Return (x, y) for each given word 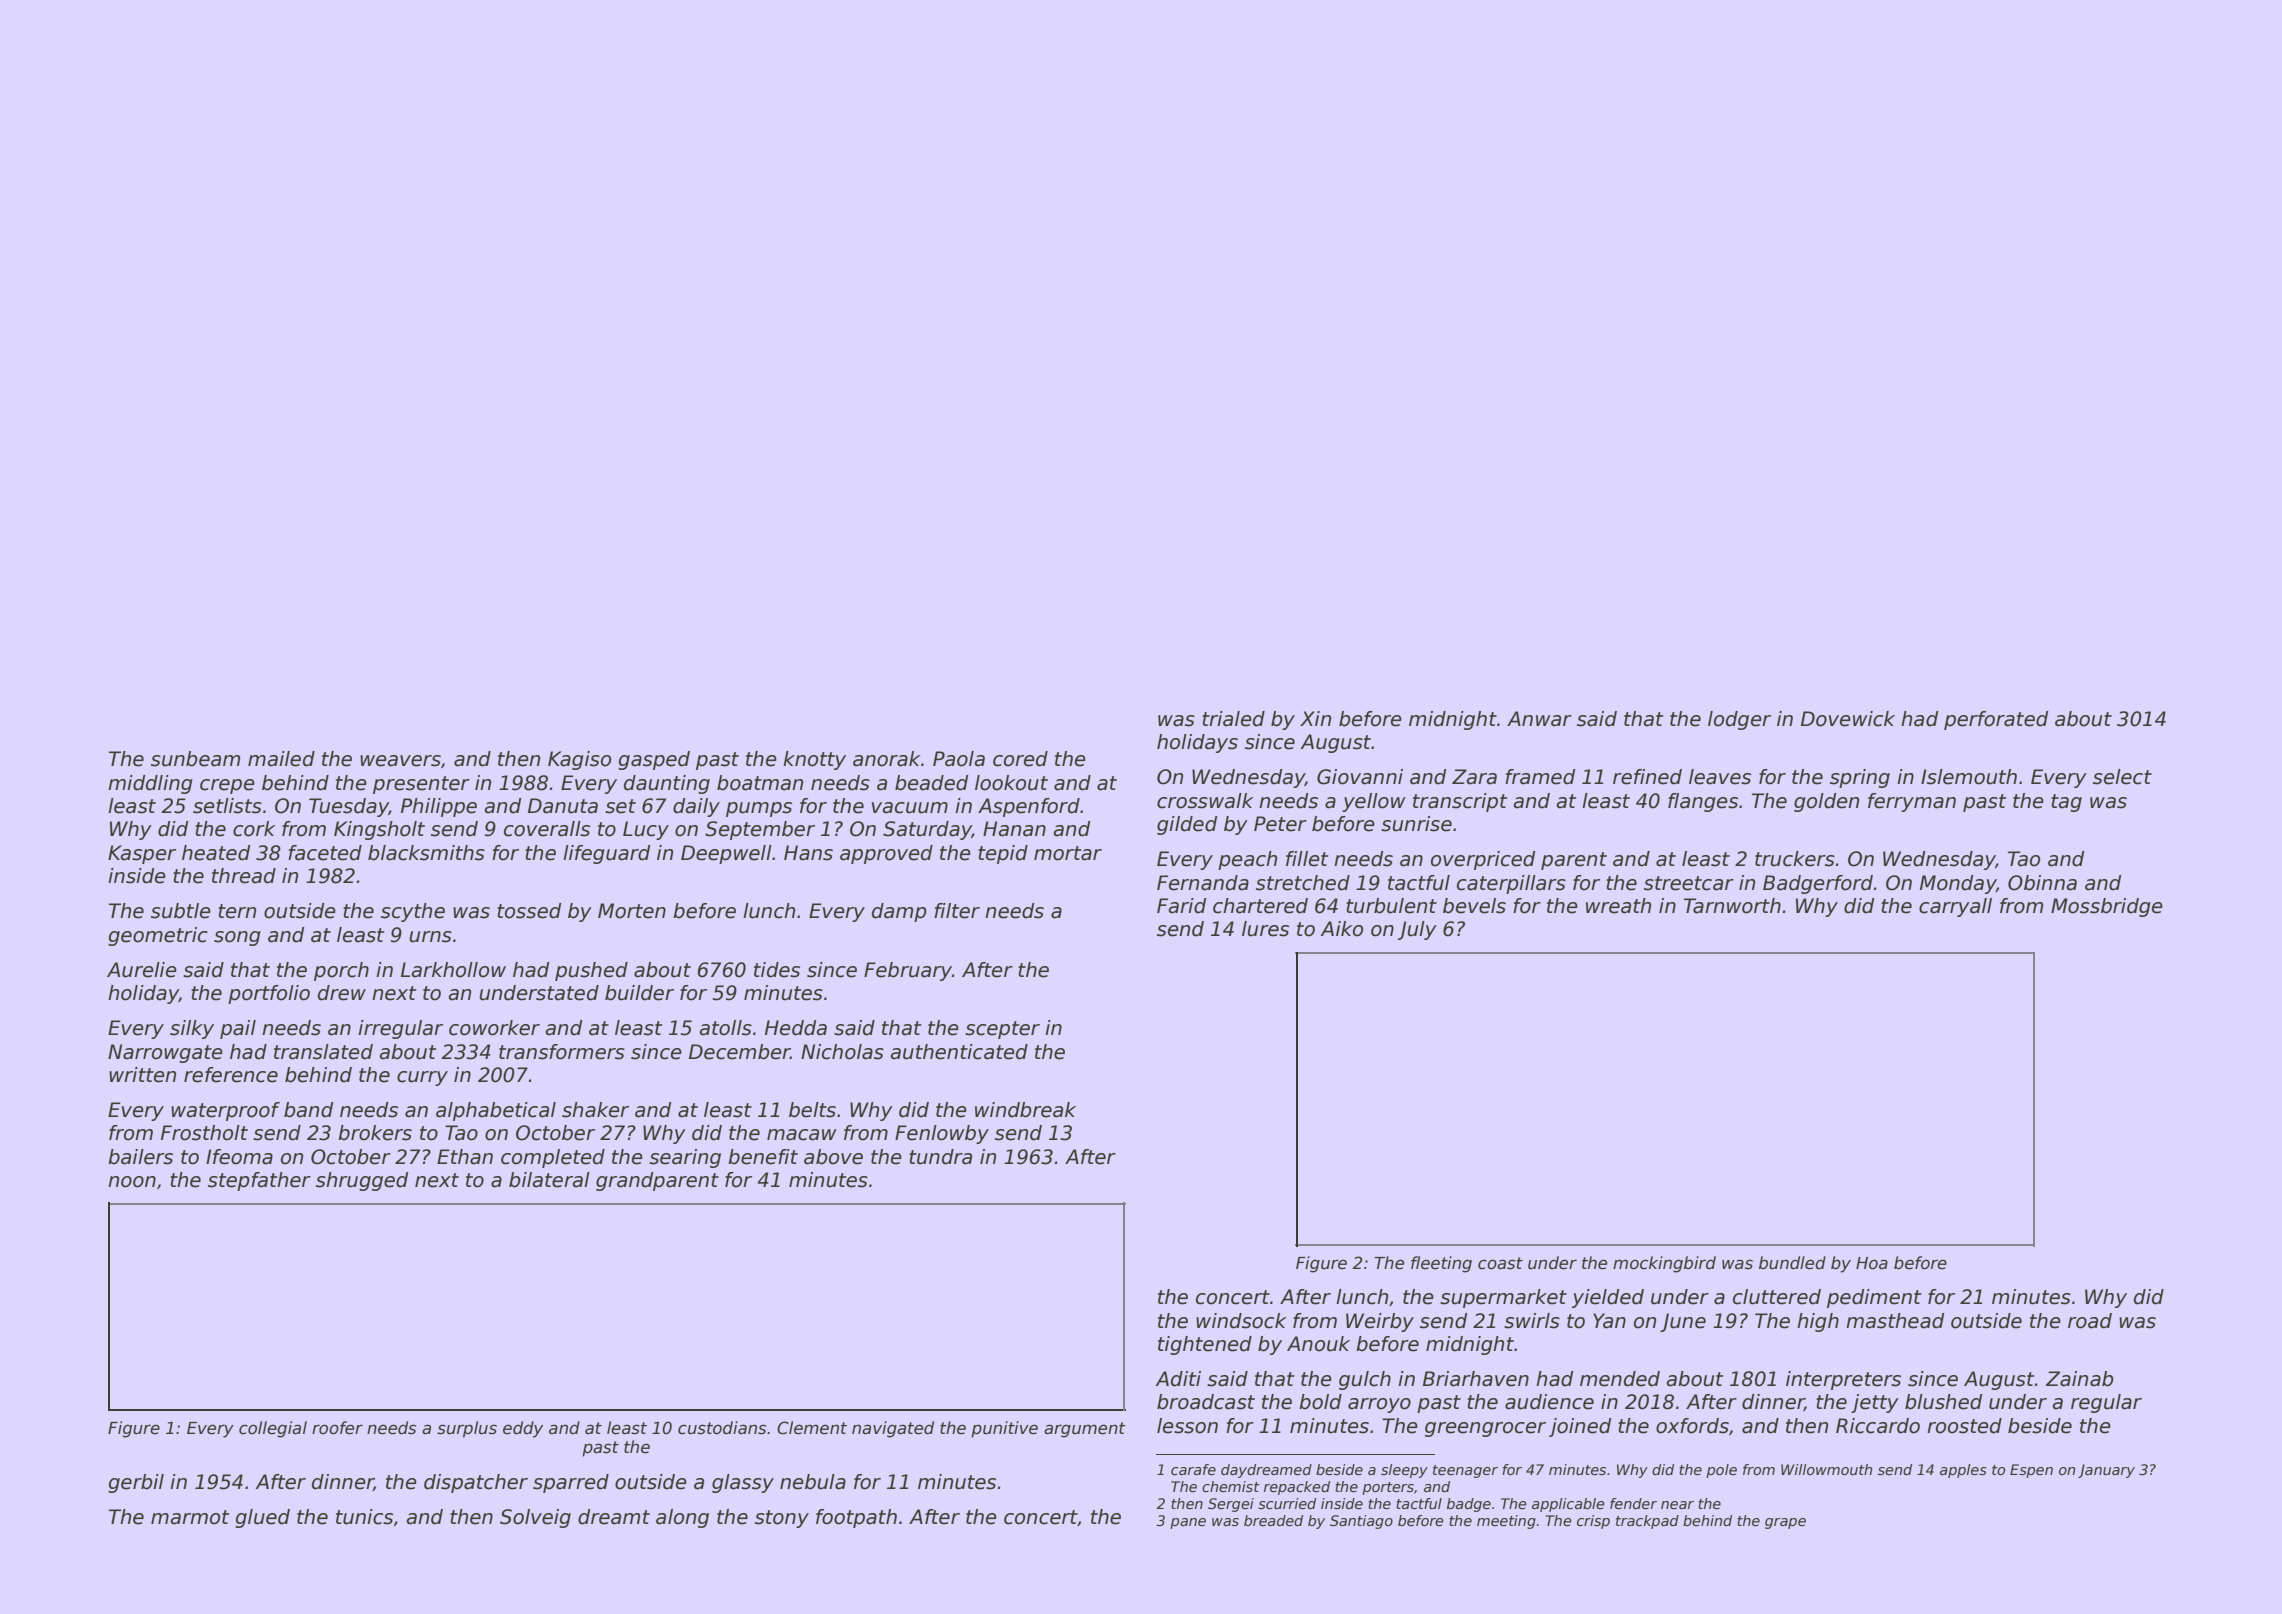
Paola (959, 759)
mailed (281, 759)
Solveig (535, 1518)
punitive (1004, 1429)
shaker (595, 1110)
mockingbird (1664, 1264)
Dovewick (1848, 719)
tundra (940, 1157)
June (1683, 1322)
